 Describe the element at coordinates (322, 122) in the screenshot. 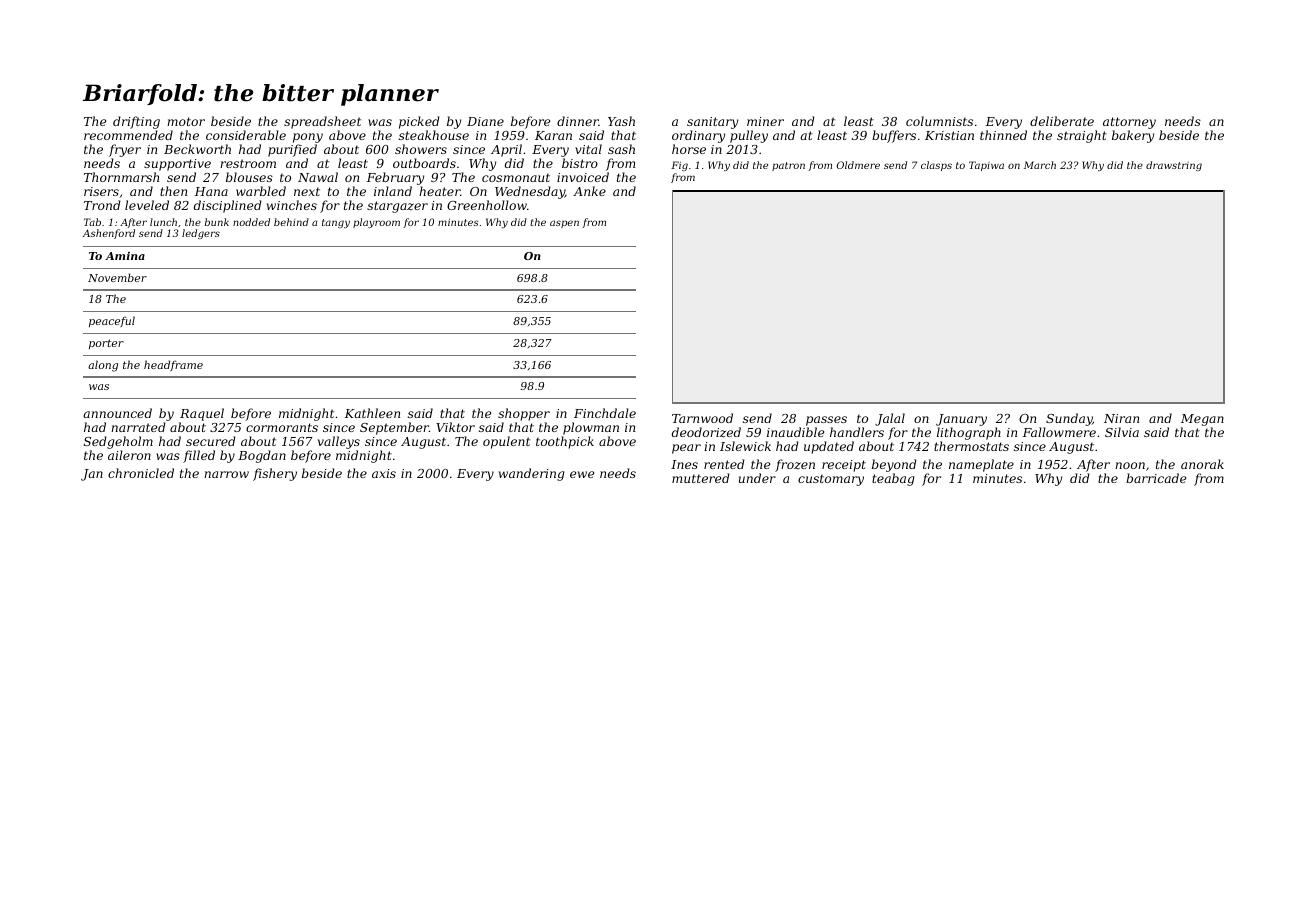

I see `spreadsheet` at that location.
